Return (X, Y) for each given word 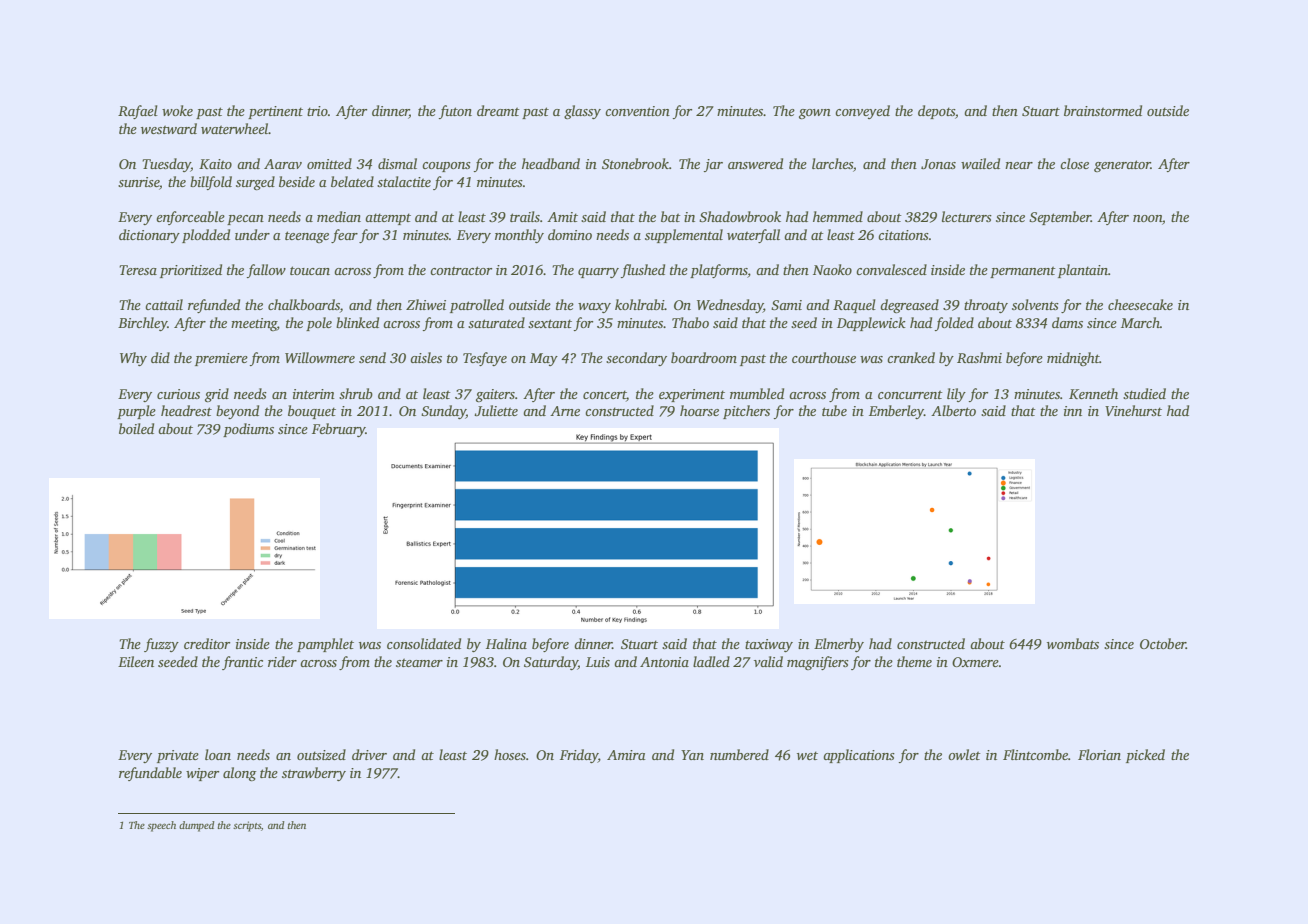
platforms (719, 271)
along (239, 774)
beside (297, 181)
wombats (1073, 643)
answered (755, 163)
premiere (221, 359)
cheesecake (1140, 304)
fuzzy (161, 645)
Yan (692, 755)
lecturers (967, 216)
